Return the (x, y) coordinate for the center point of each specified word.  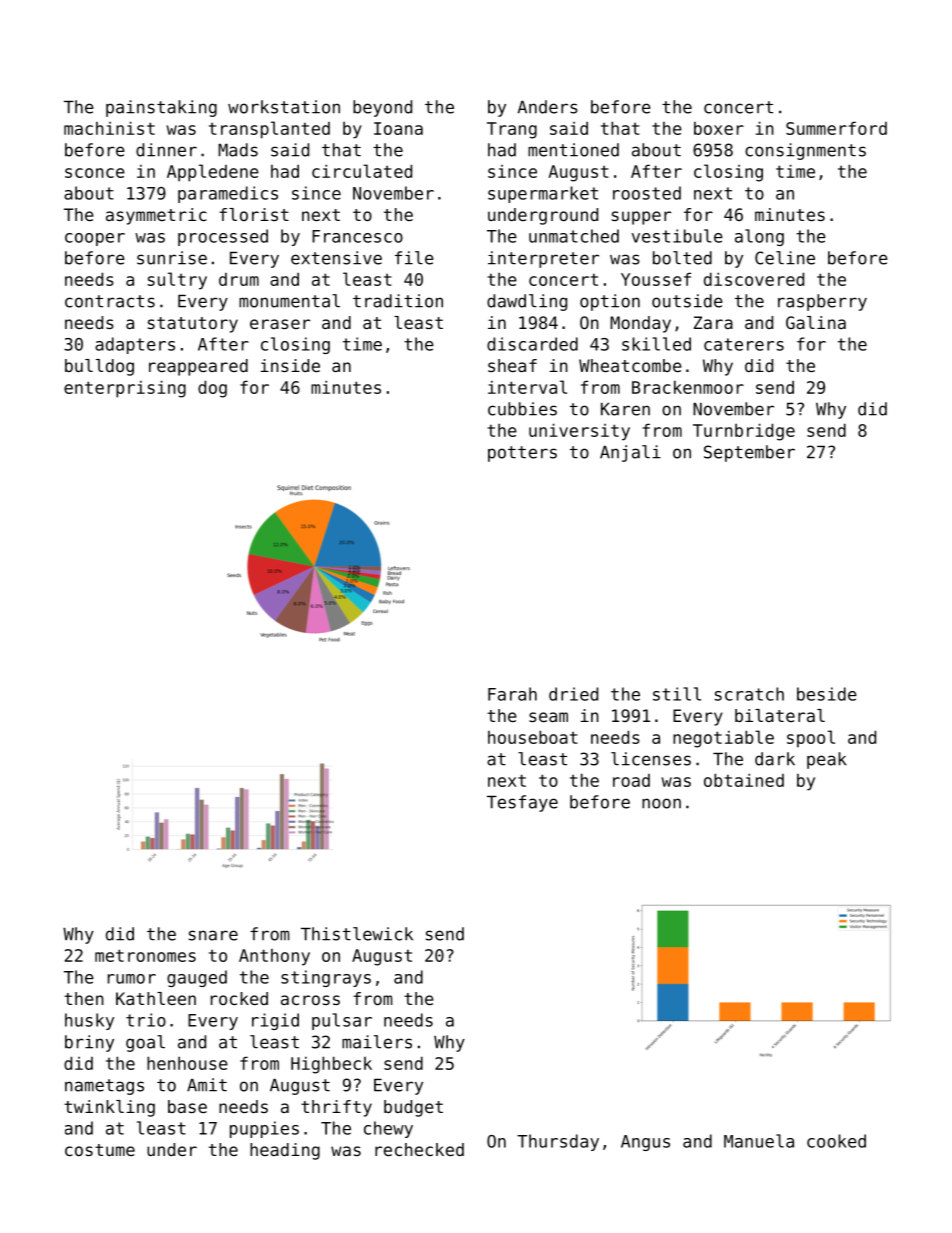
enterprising (125, 389)
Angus (645, 1143)
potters (522, 454)
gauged (197, 978)
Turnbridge (744, 432)
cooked (836, 1141)
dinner (166, 150)
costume (100, 1150)
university (579, 432)
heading (285, 1151)
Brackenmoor (688, 387)
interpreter (543, 259)
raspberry (822, 302)
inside (290, 365)
